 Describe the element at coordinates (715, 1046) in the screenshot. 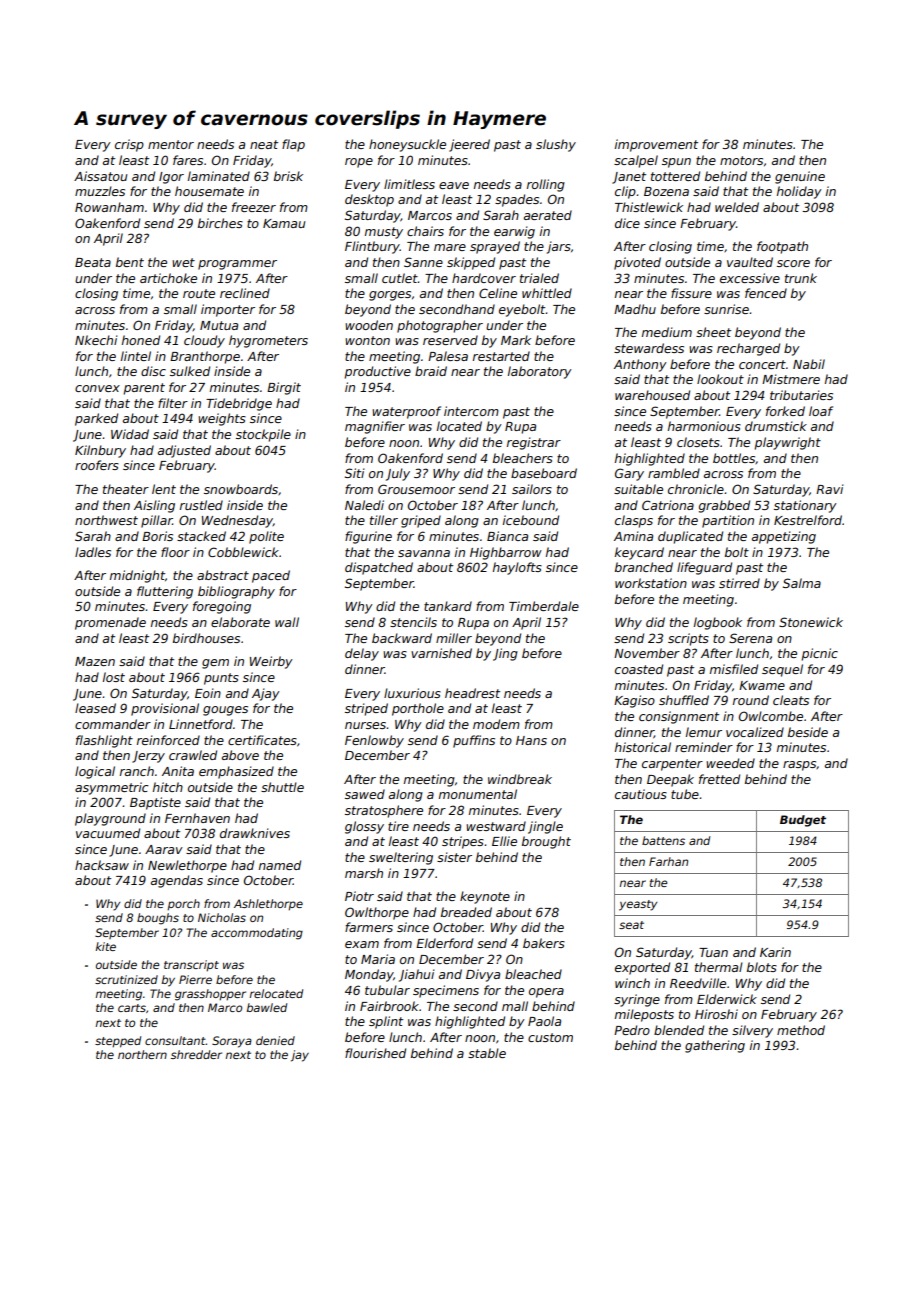

I see `gathering` at that location.
